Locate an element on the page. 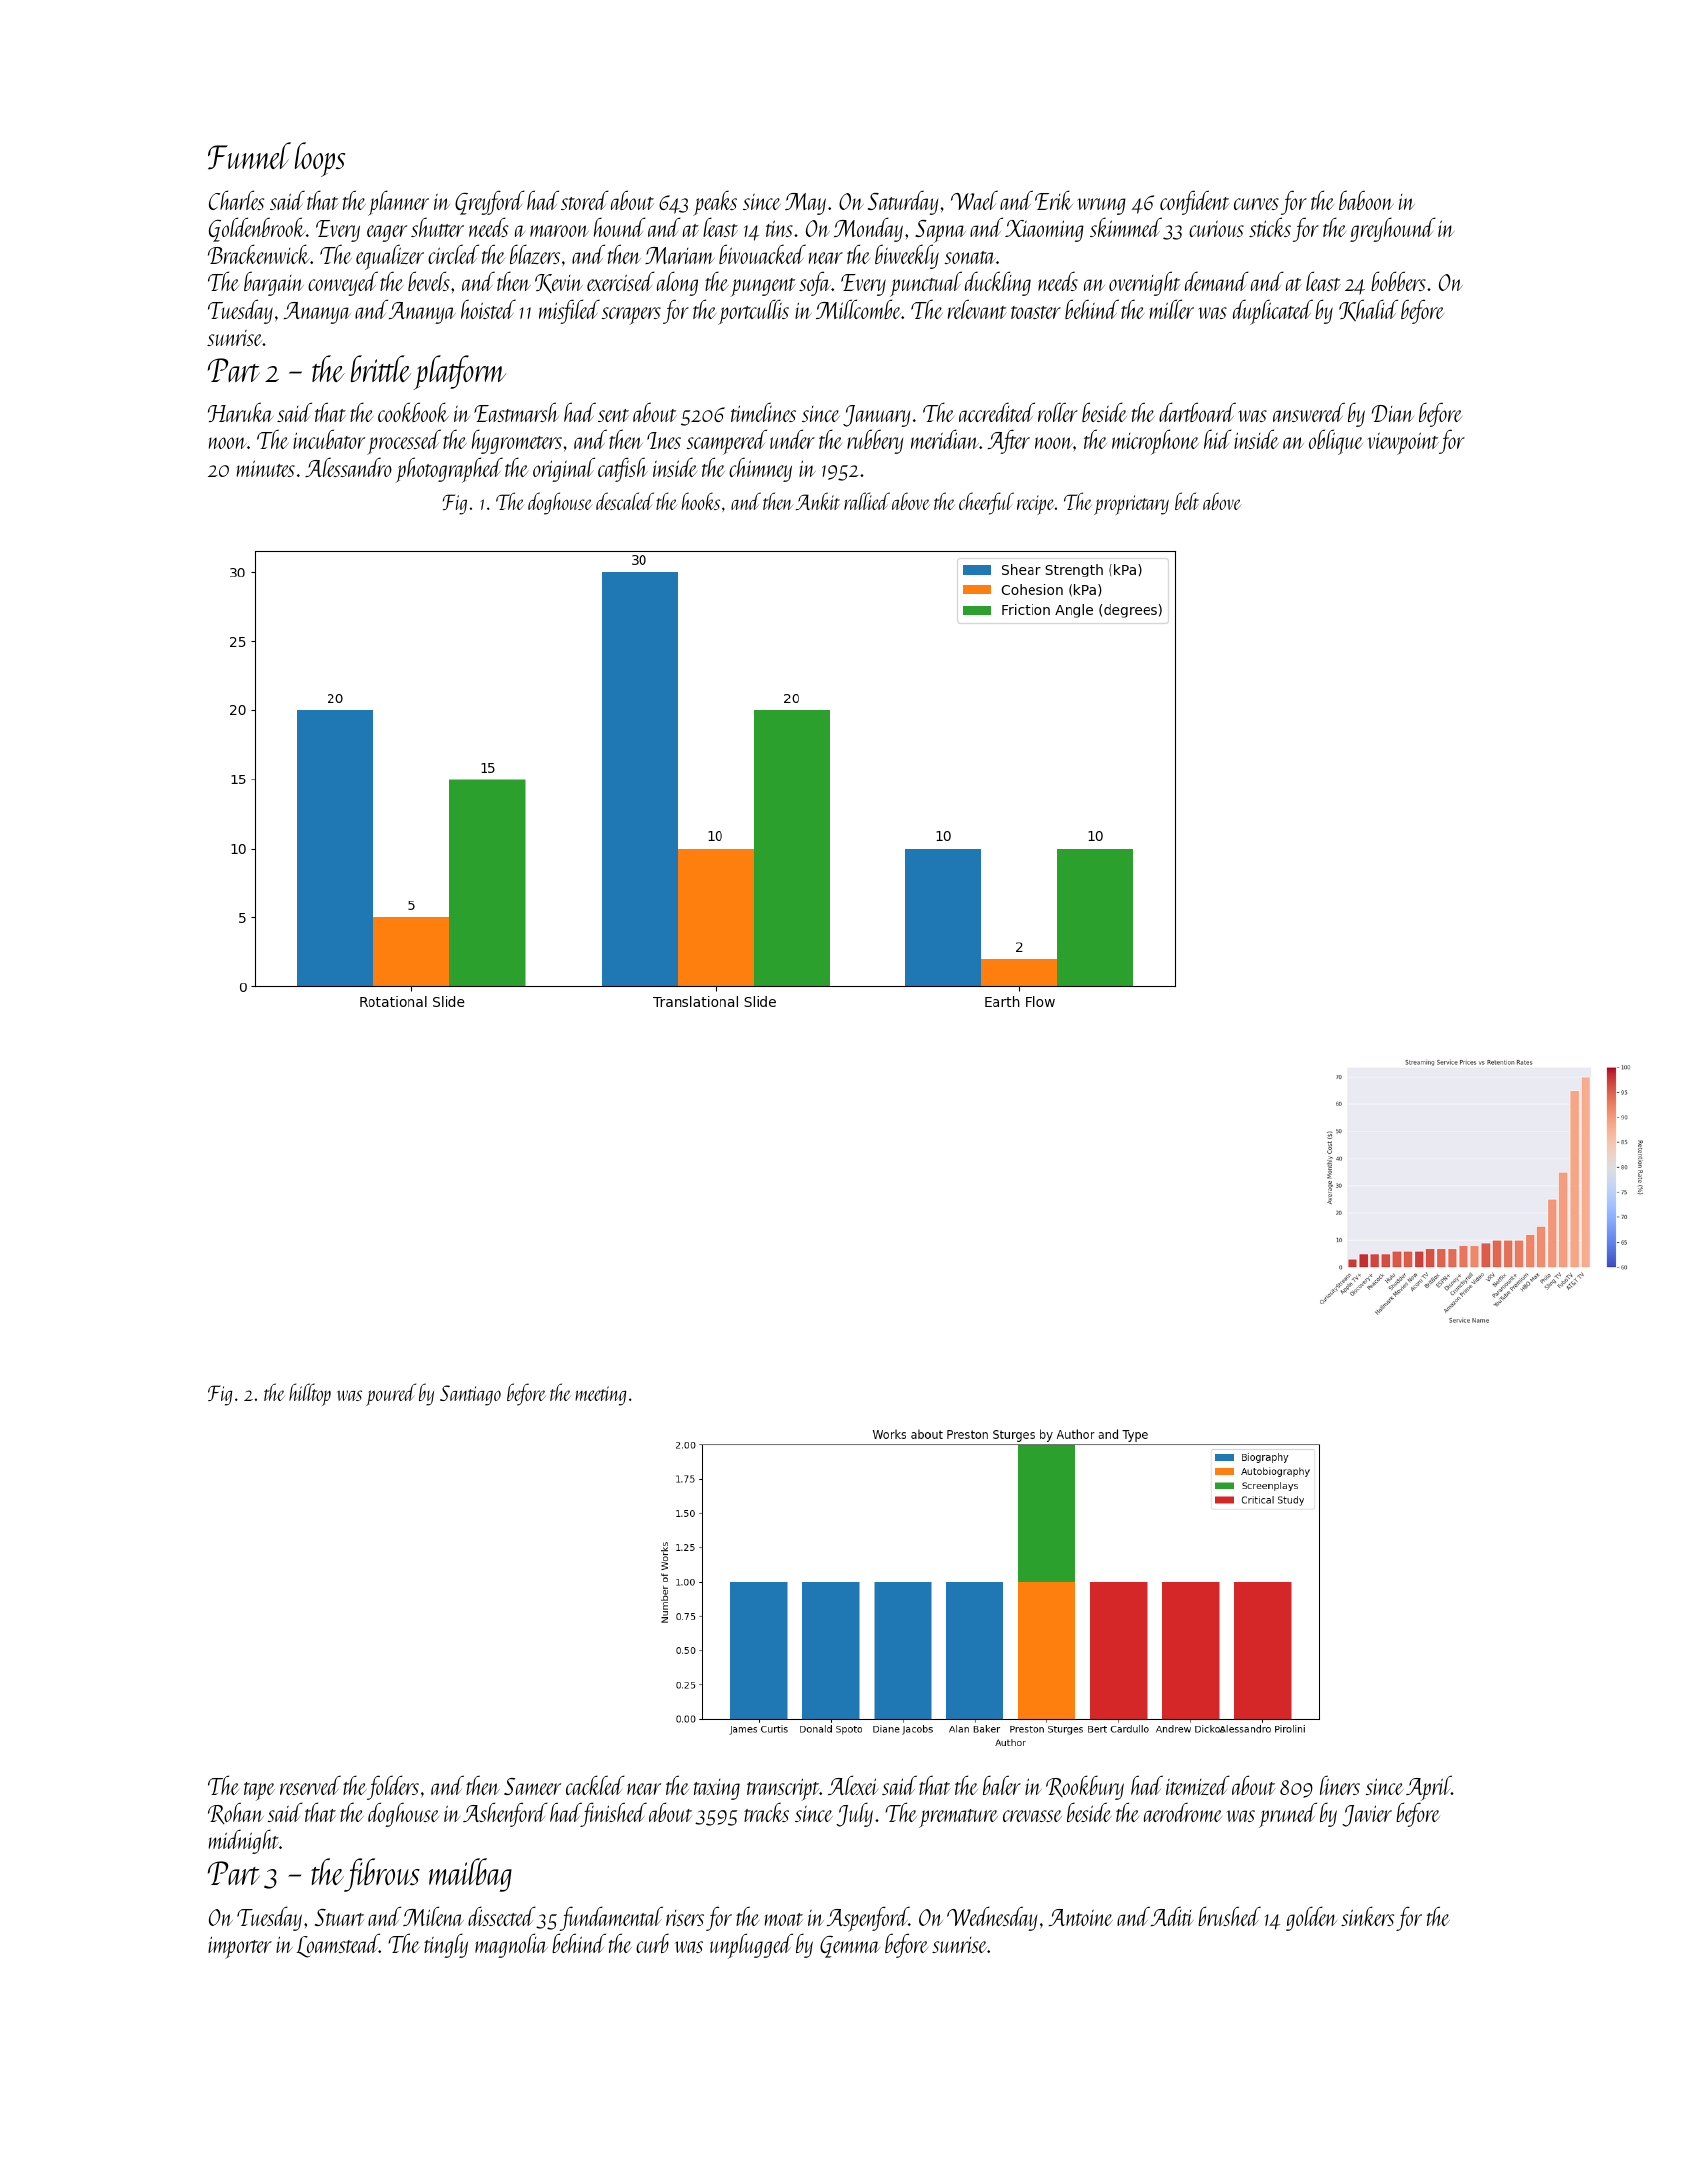  tingly is located at coordinates (446, 1945).
